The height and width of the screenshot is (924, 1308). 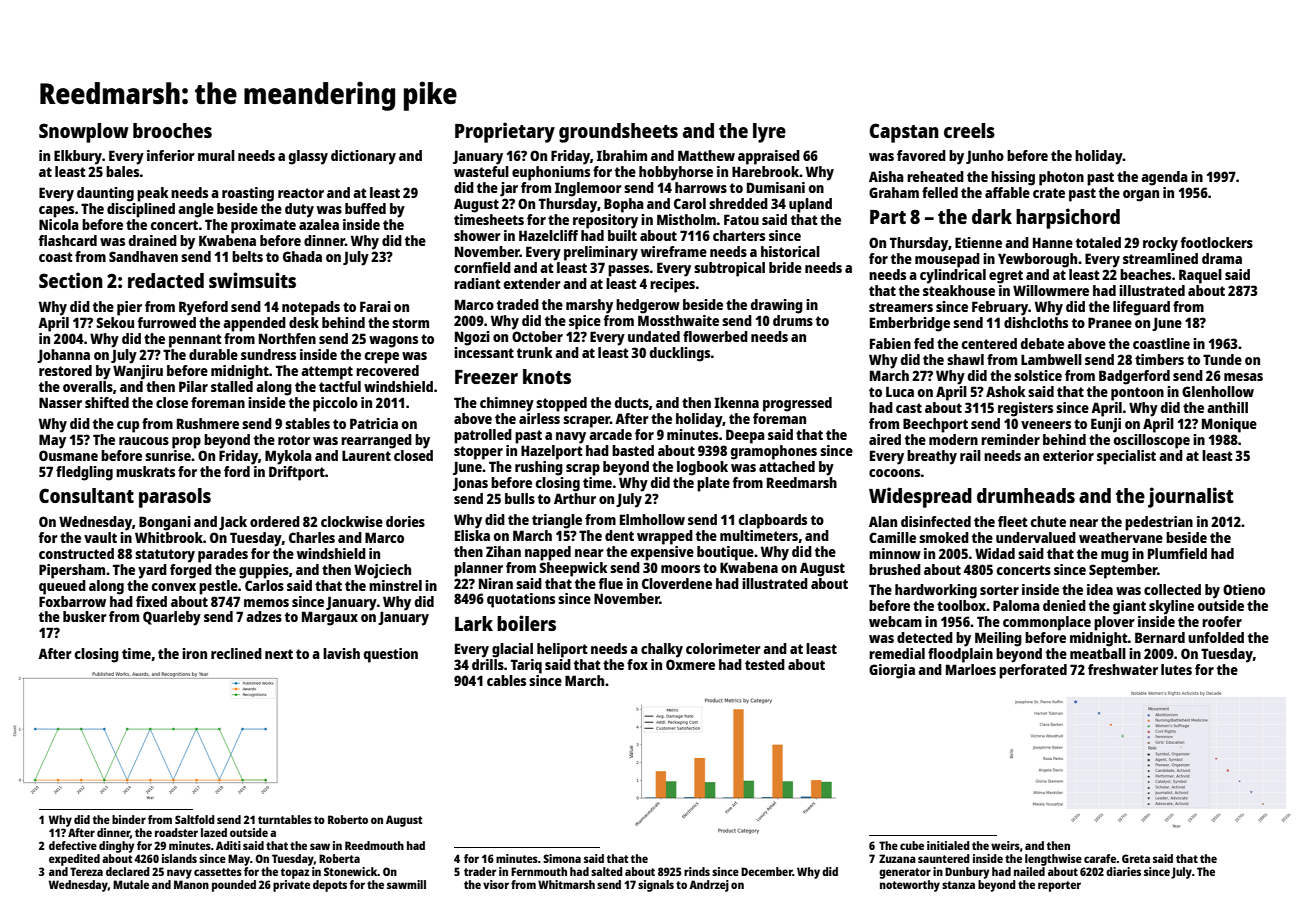 I want to click on attempt, so click(x=327, y=373).
